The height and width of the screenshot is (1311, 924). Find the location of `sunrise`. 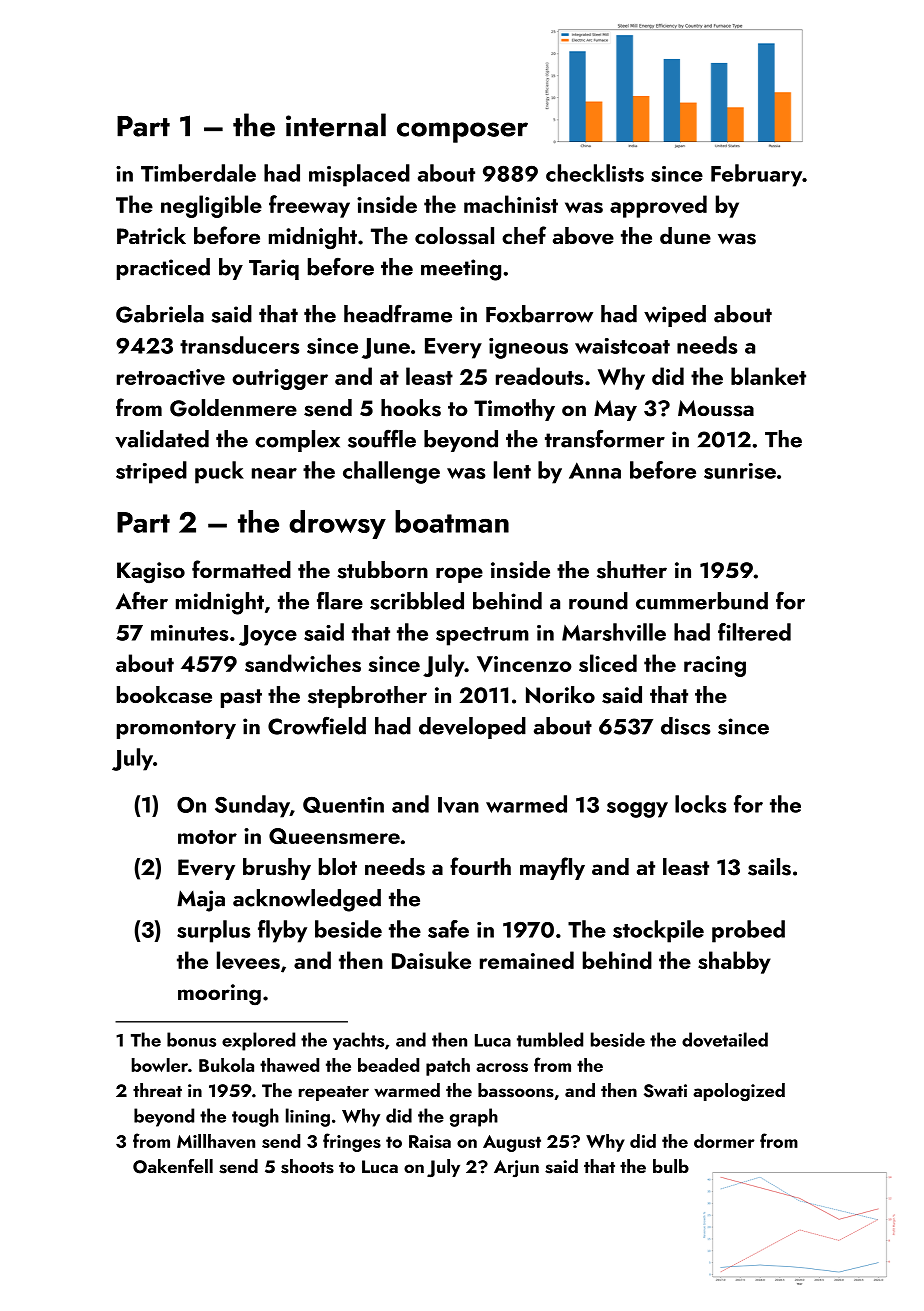

sunrise is located at coordinates (740, 471).
